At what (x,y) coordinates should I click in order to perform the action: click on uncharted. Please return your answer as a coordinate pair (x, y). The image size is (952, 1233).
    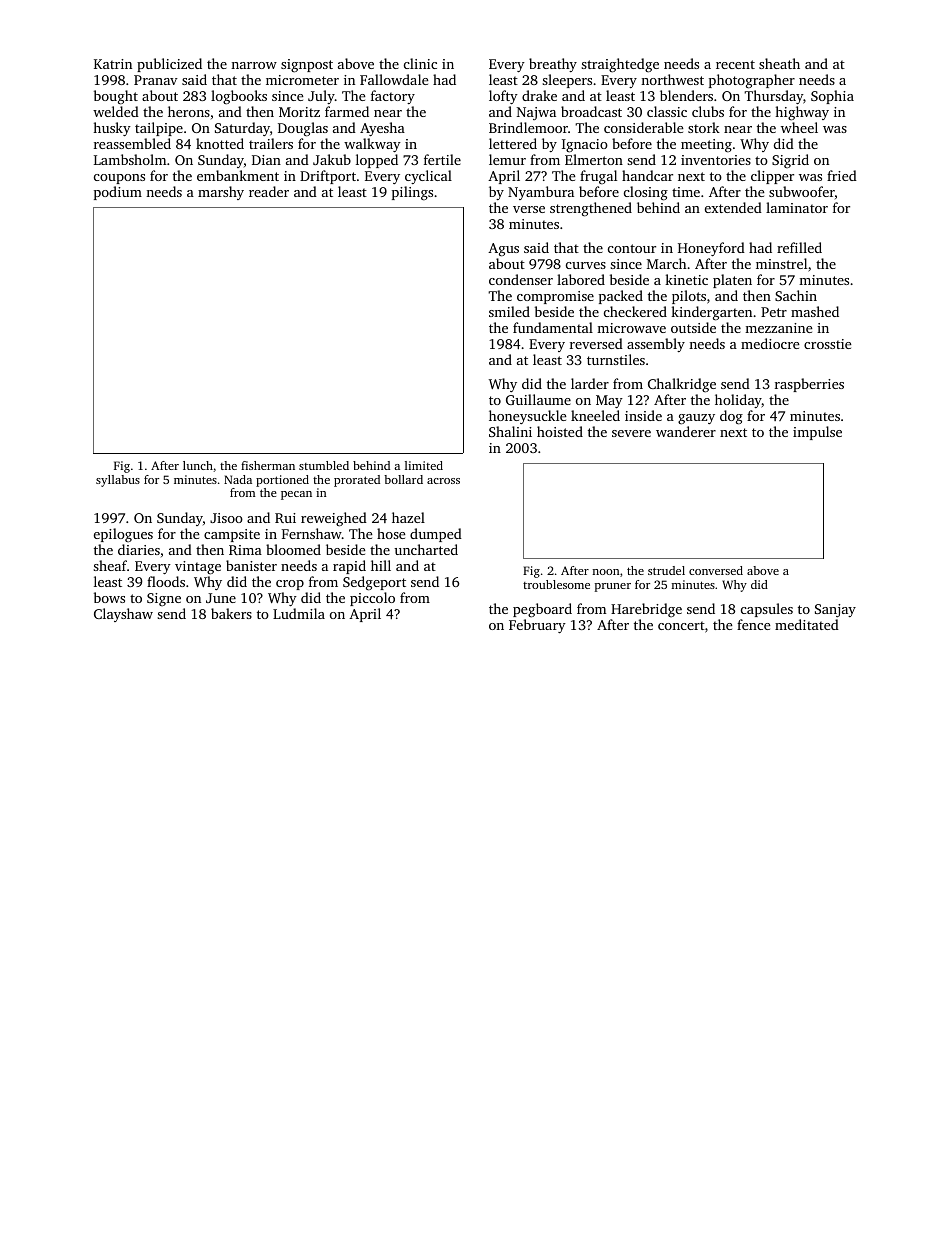
    Looking at the image, I should click on (426, 549).
